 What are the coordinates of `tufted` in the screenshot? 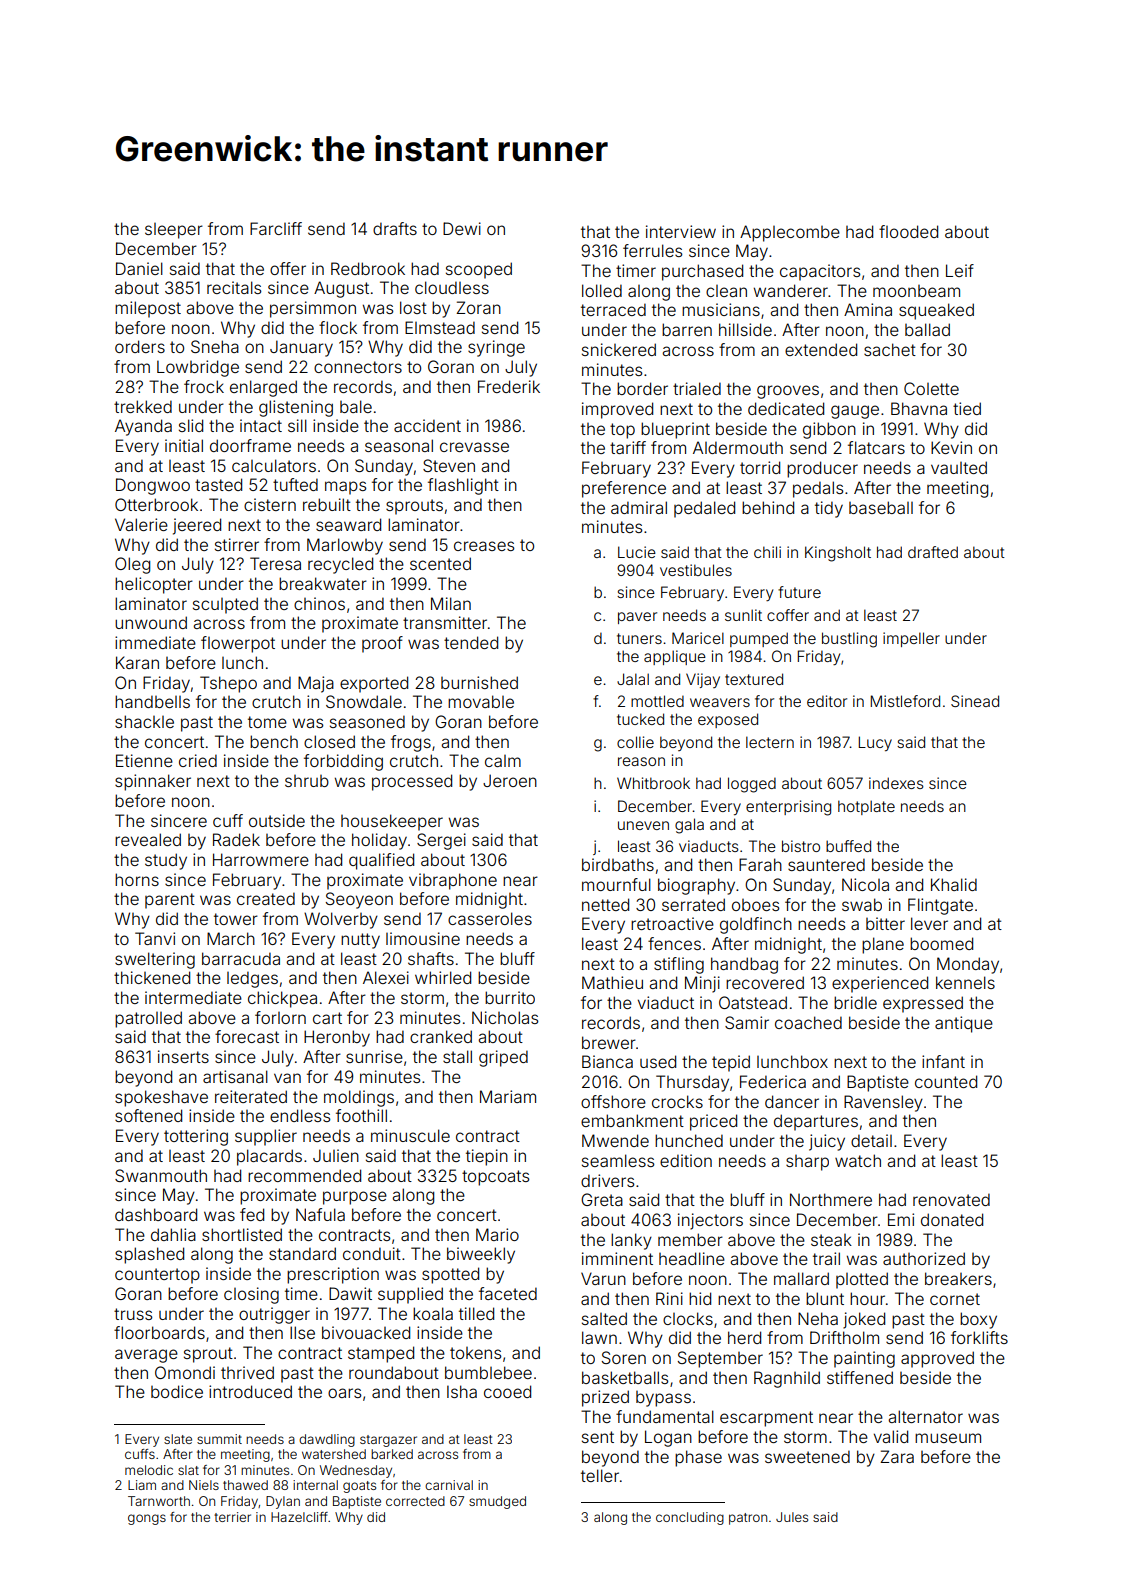 It's located at (295, 484).
